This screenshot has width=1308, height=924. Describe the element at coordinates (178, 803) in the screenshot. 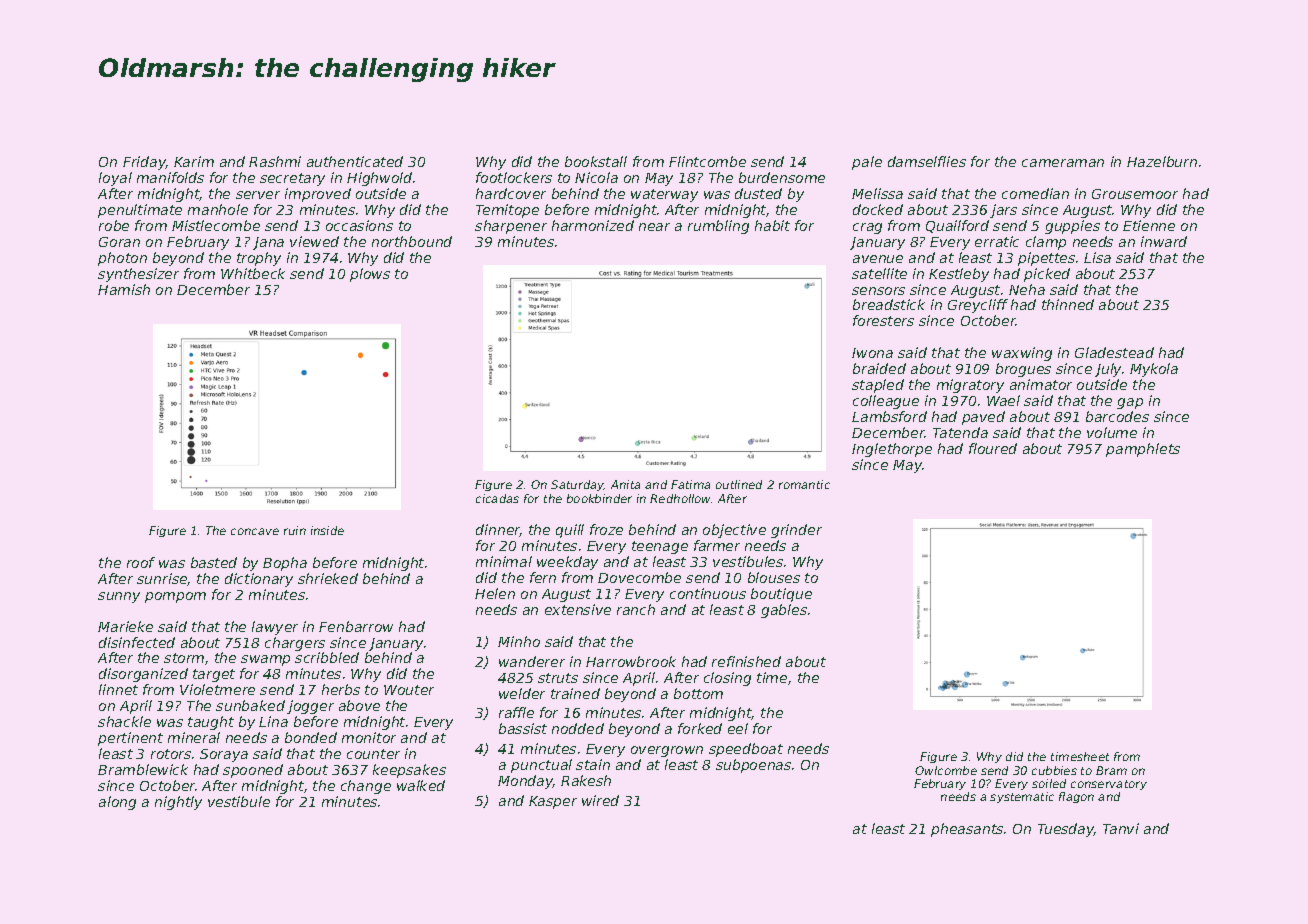

I see `nightly` at that location.
